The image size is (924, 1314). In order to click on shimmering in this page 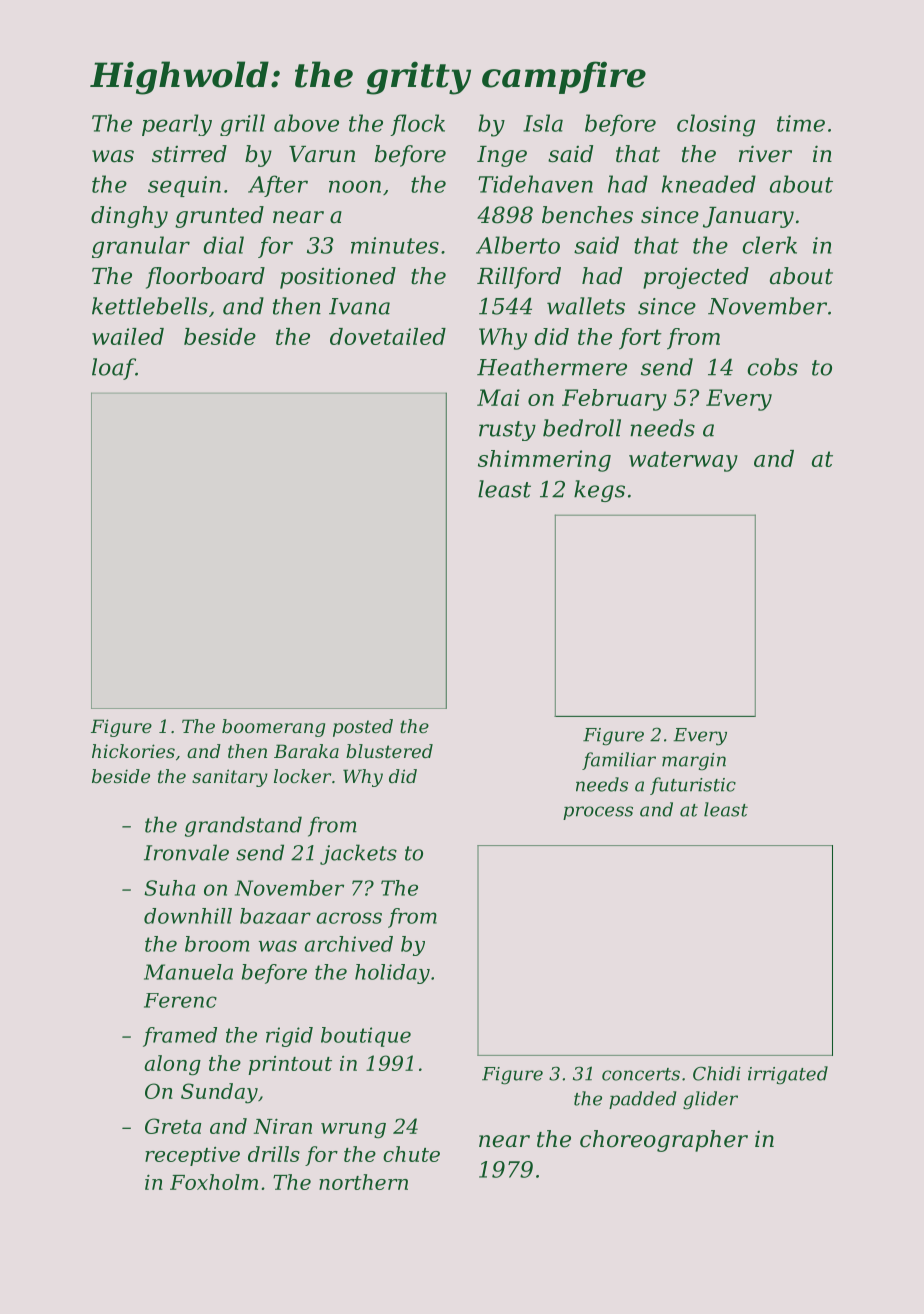, I will do `click(544, 461)`.
